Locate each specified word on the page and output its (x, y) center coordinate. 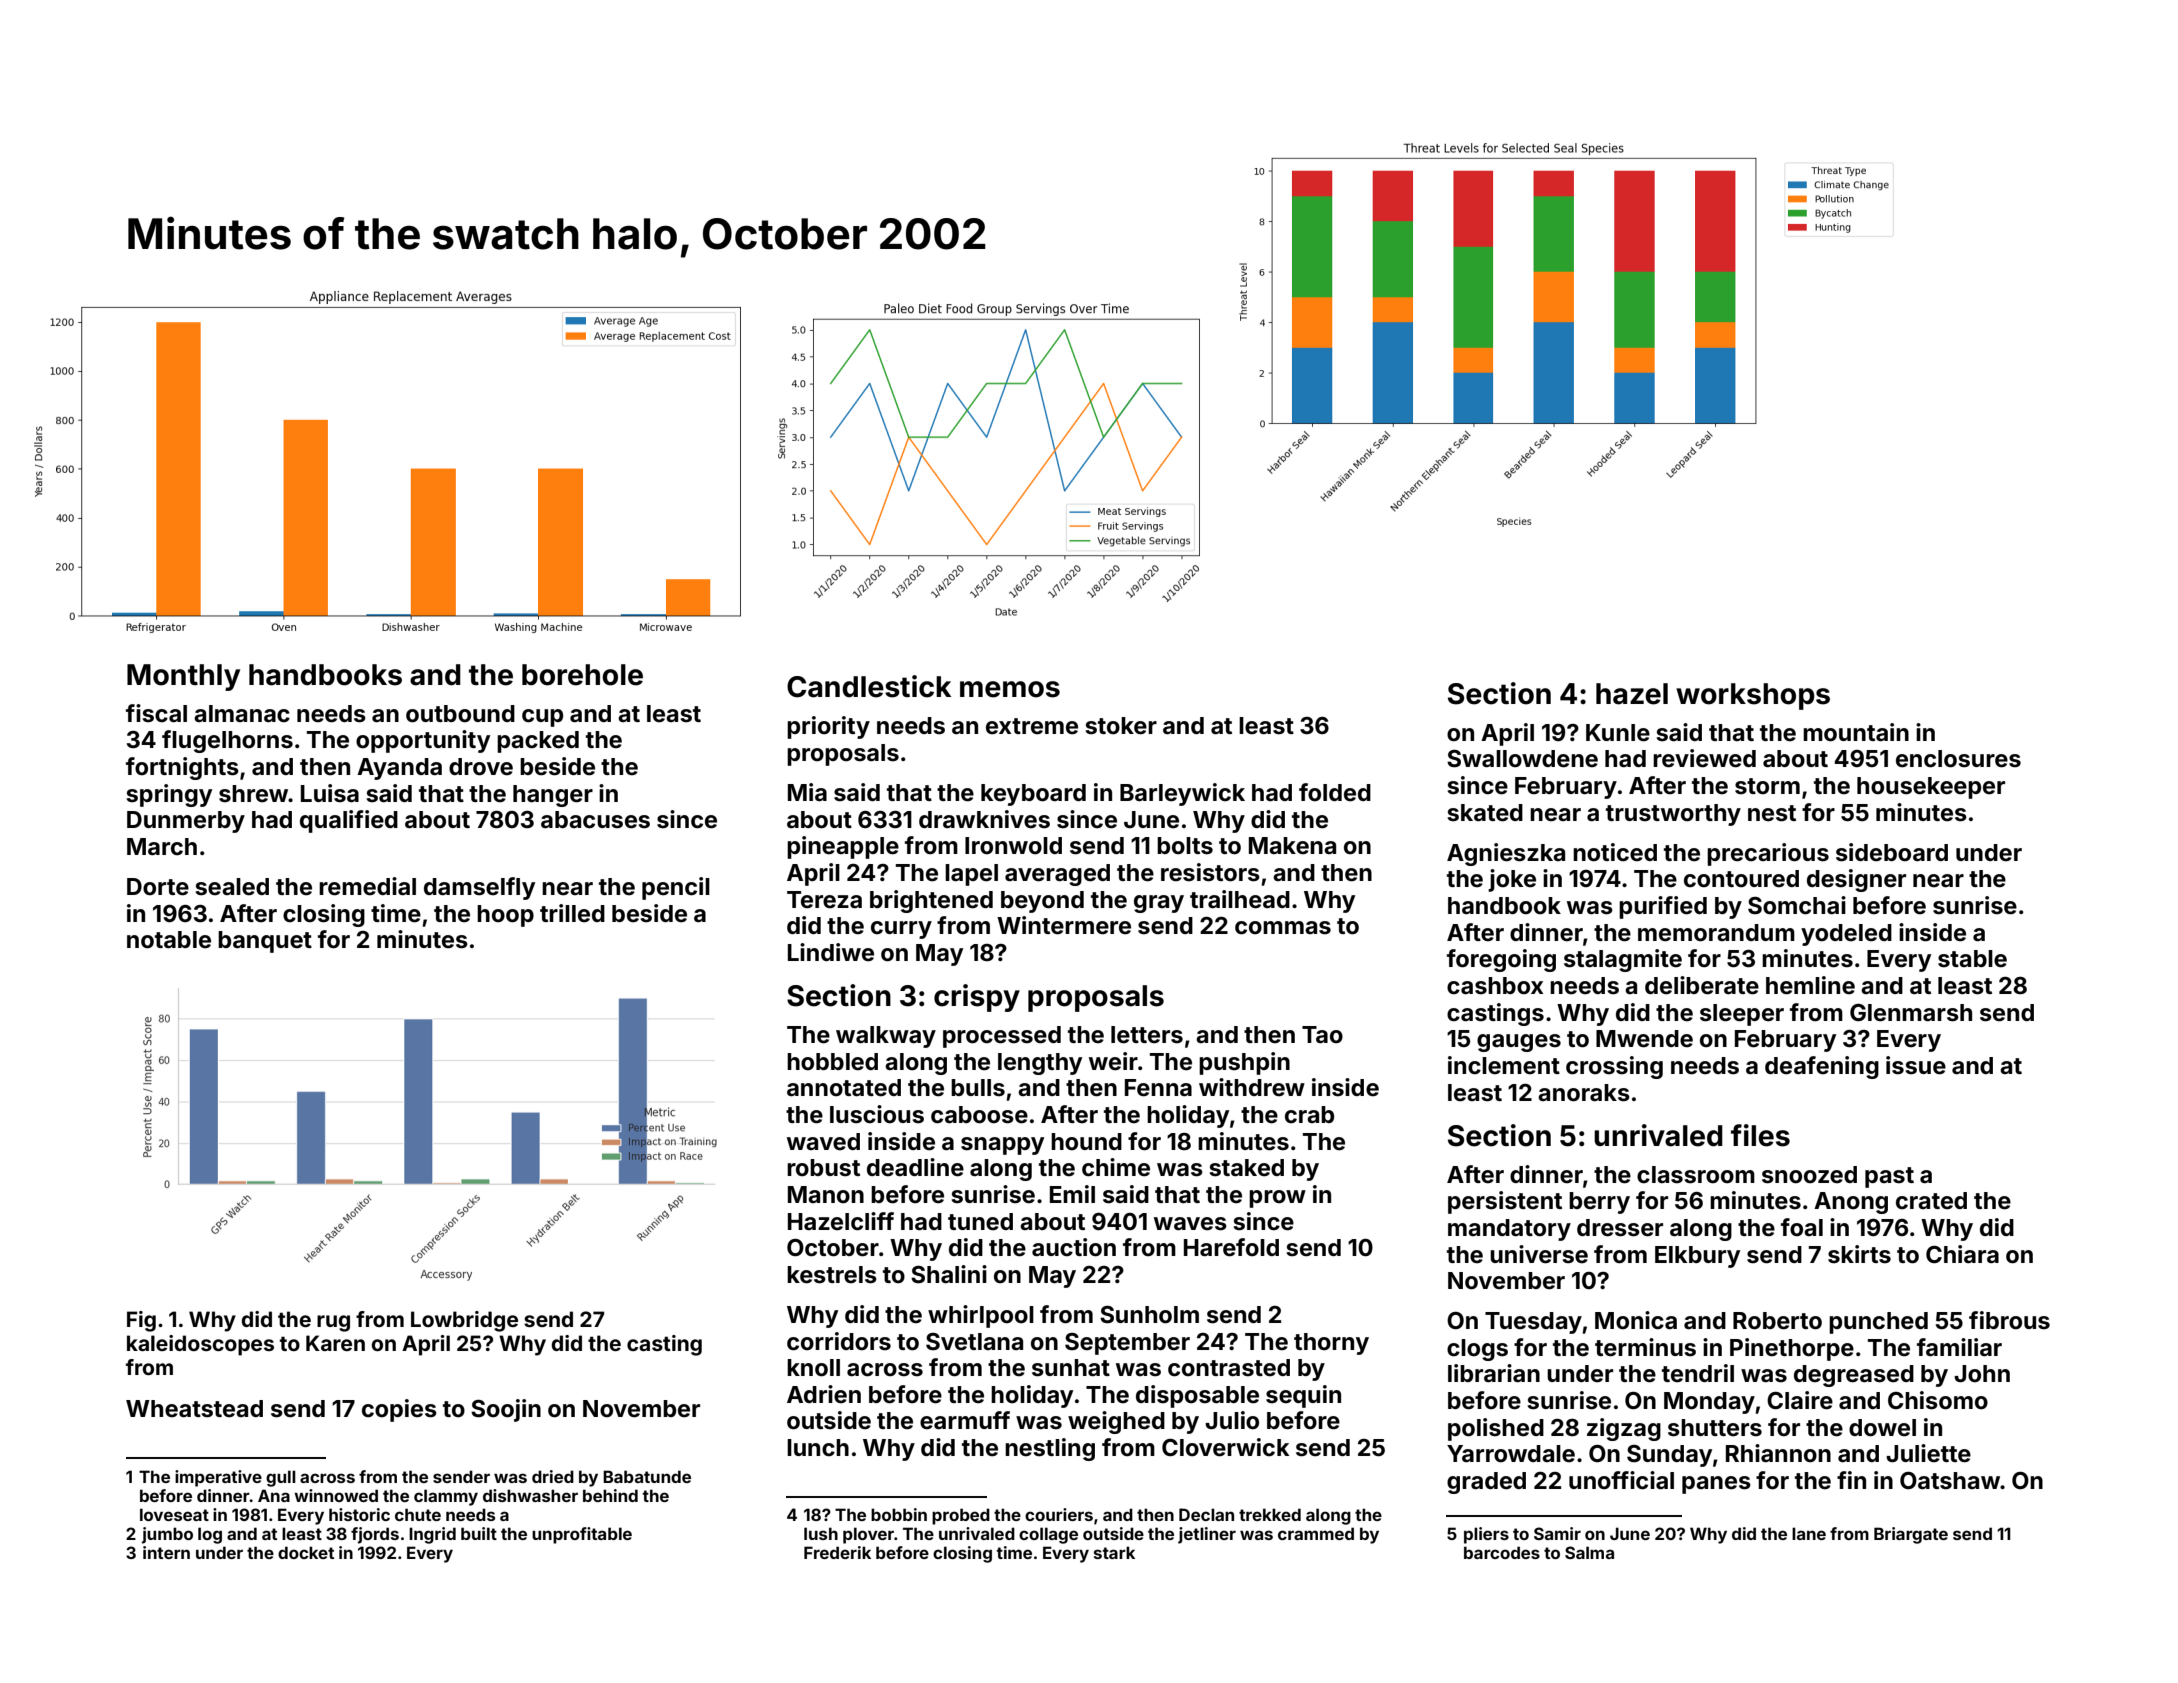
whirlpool (981, 1316)
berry (1599, 1203)
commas (1283, 928)
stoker (1121, 726)
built (479, 1533)
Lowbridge (464, 1321)
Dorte (158, 887)
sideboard (1892, 852)
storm (1767, 786)
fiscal (156, 713)
